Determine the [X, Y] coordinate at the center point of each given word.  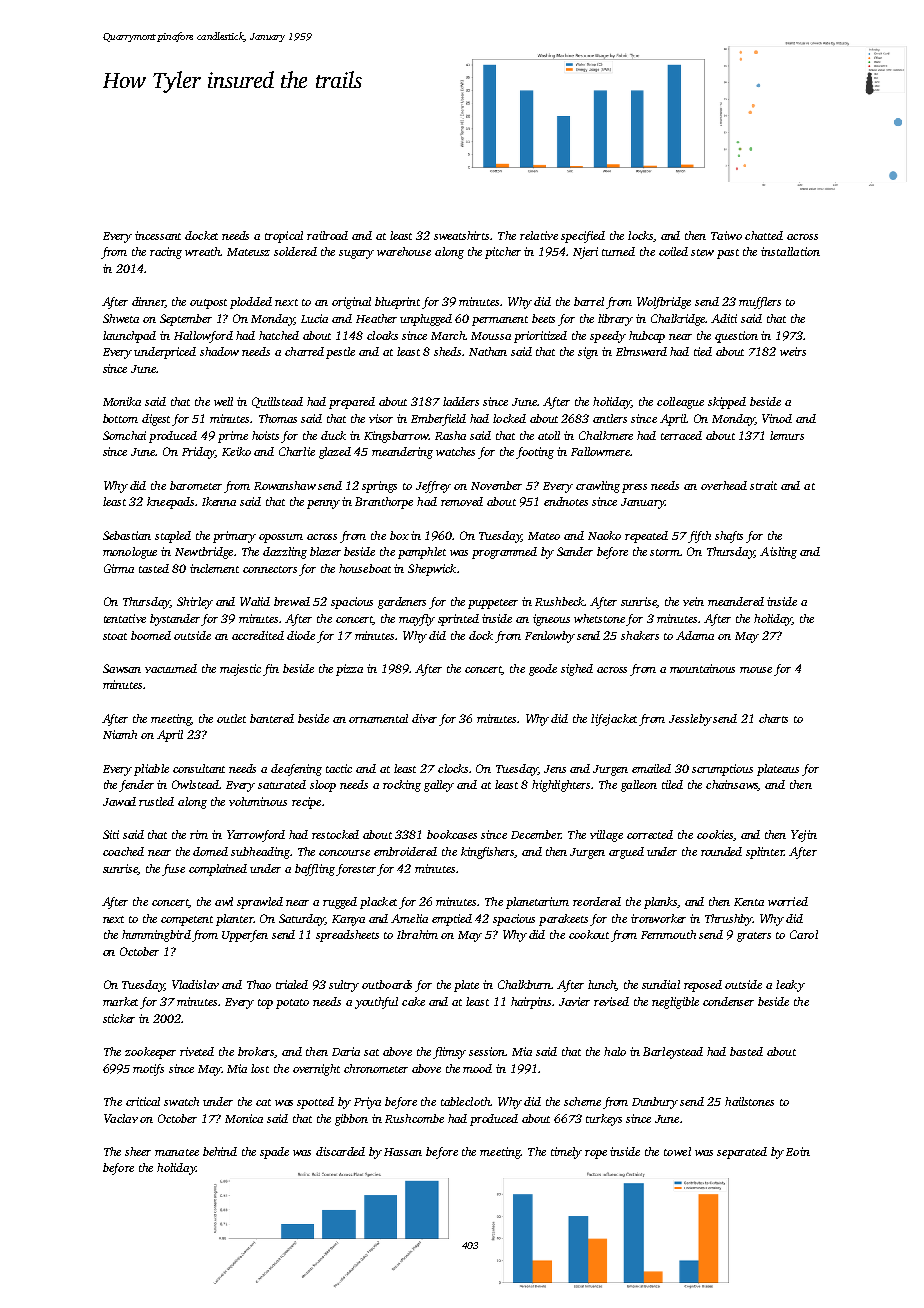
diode [301, 635]
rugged [340, 903]
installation [790, 251]
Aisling [778, 553]
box [399, 535]
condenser [728, 1001]
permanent [500, 321]
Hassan [403, 1152]
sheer [138, 1151]
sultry [344, 986]
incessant [158, 235]
